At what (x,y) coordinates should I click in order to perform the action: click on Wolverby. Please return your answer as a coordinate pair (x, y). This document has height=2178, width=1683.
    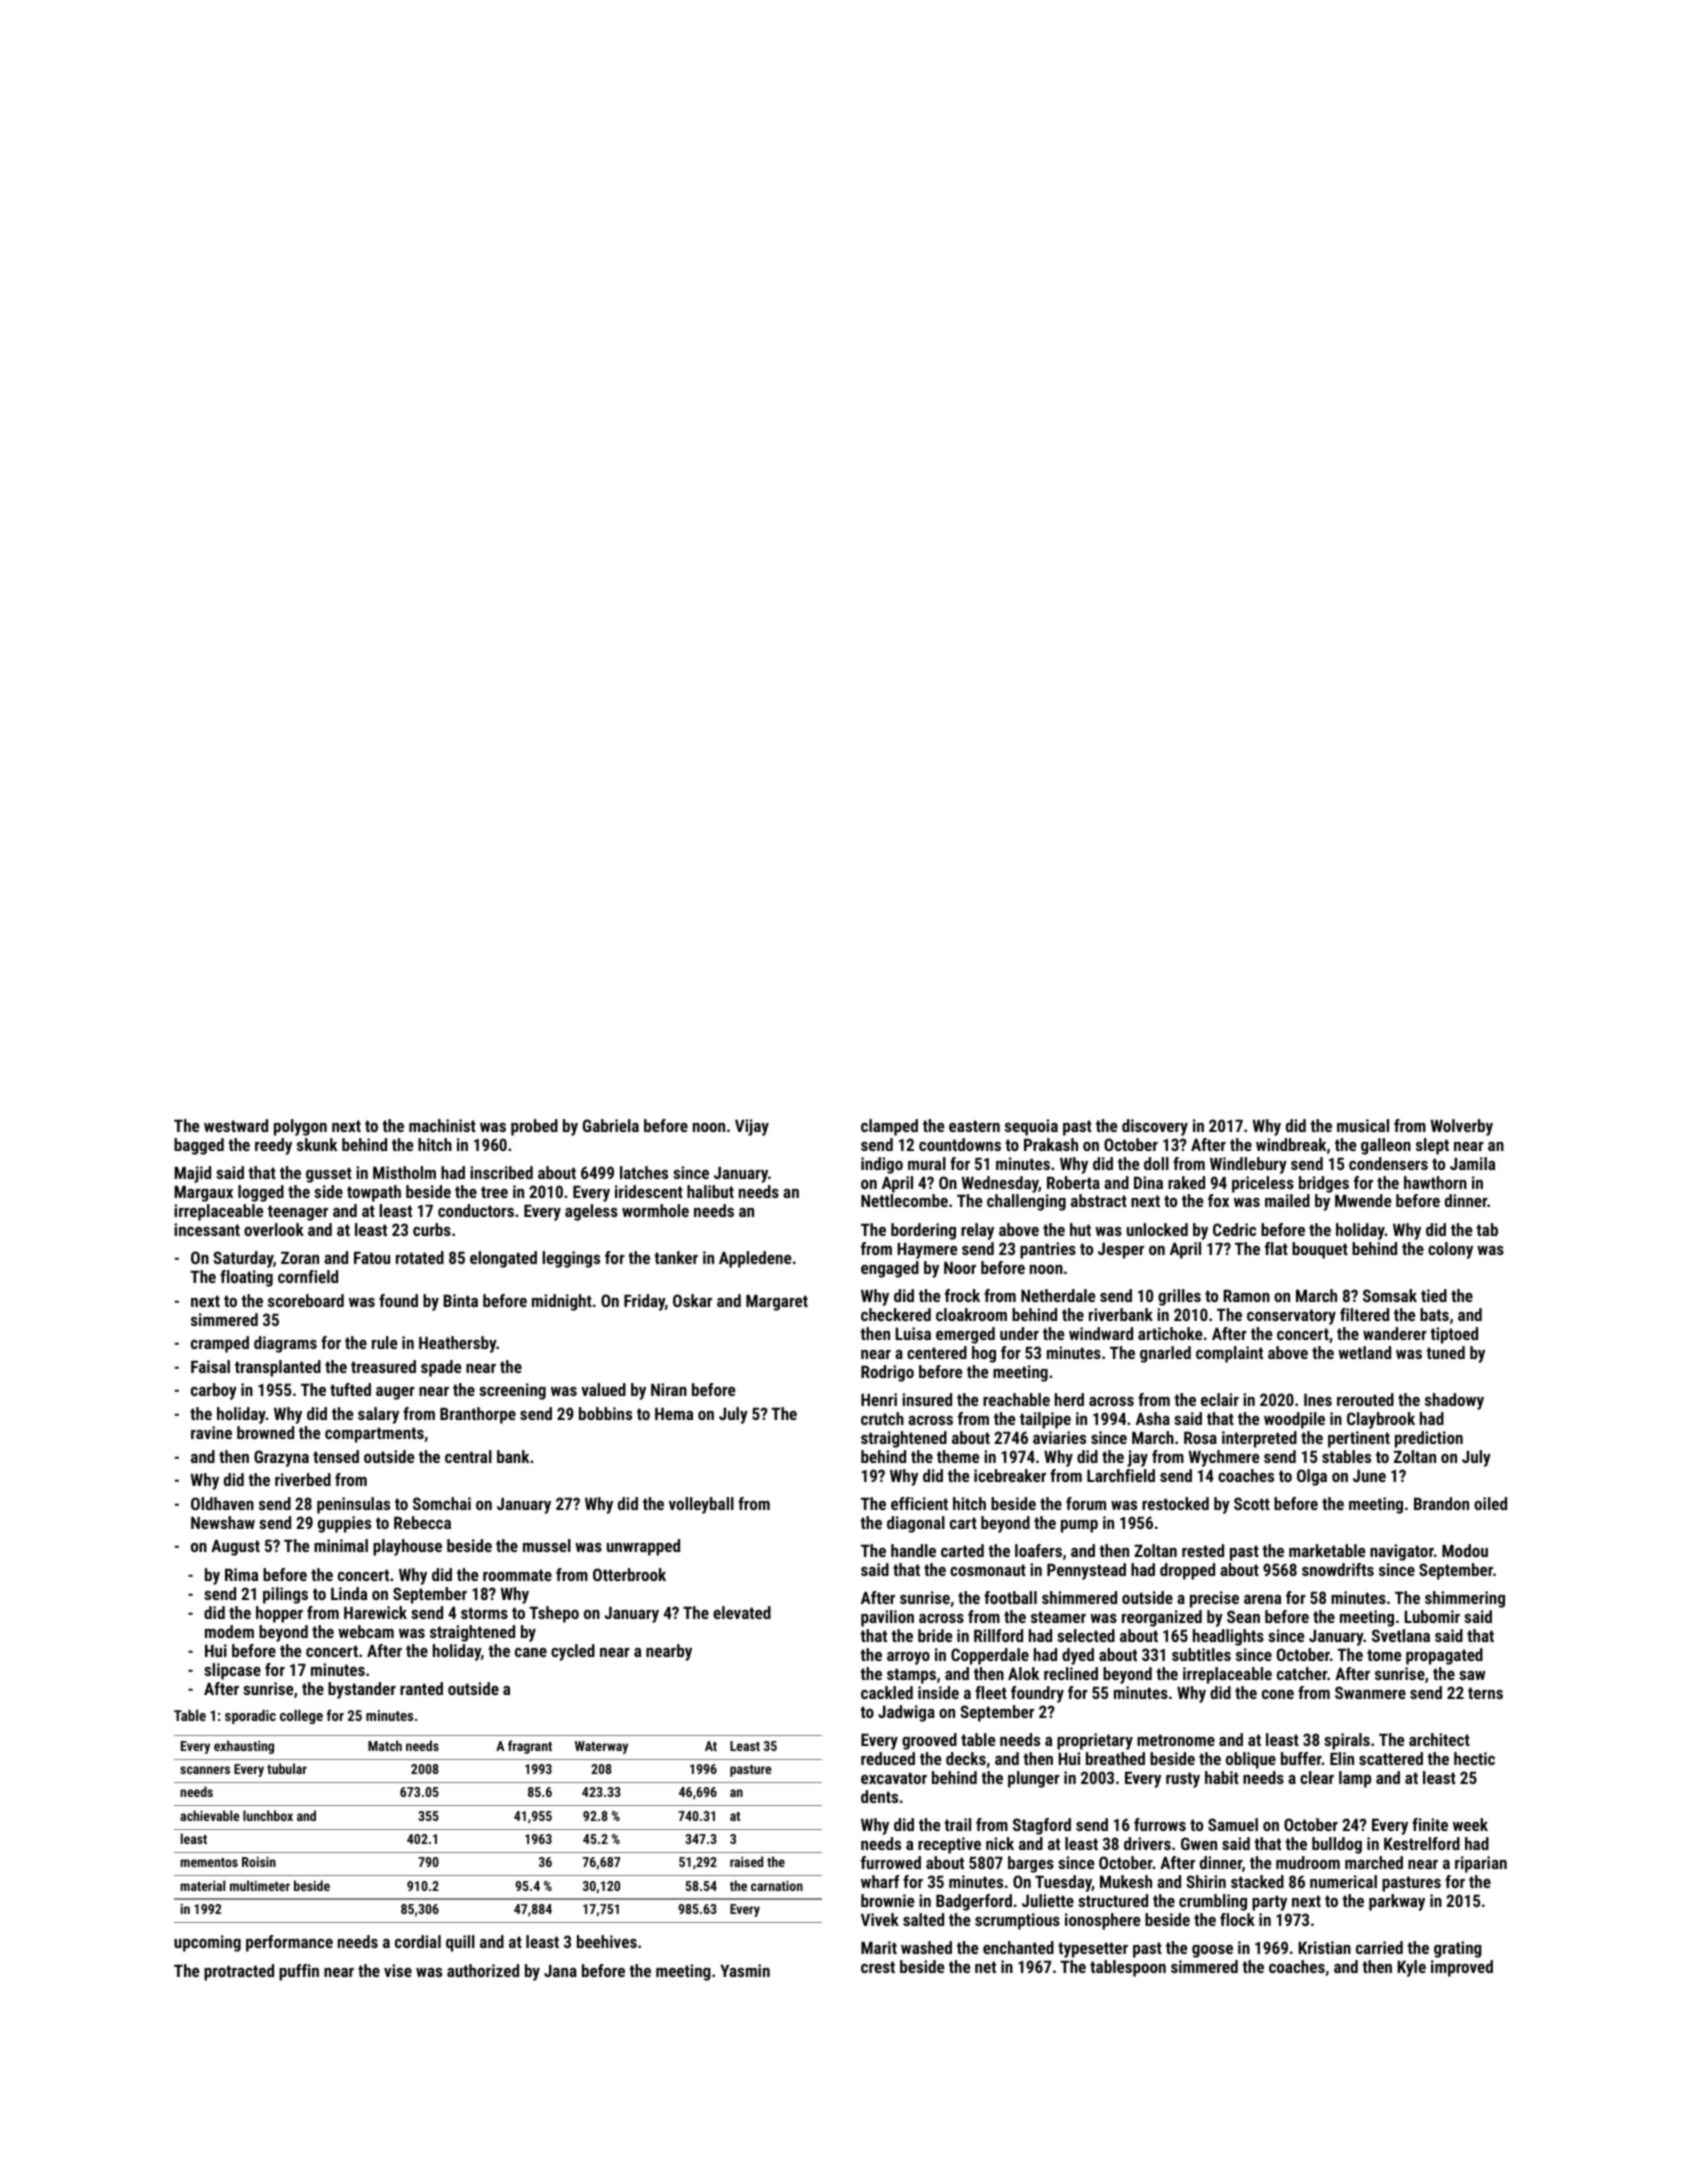
    Looking at the image, I should click on (1462, 1127).
